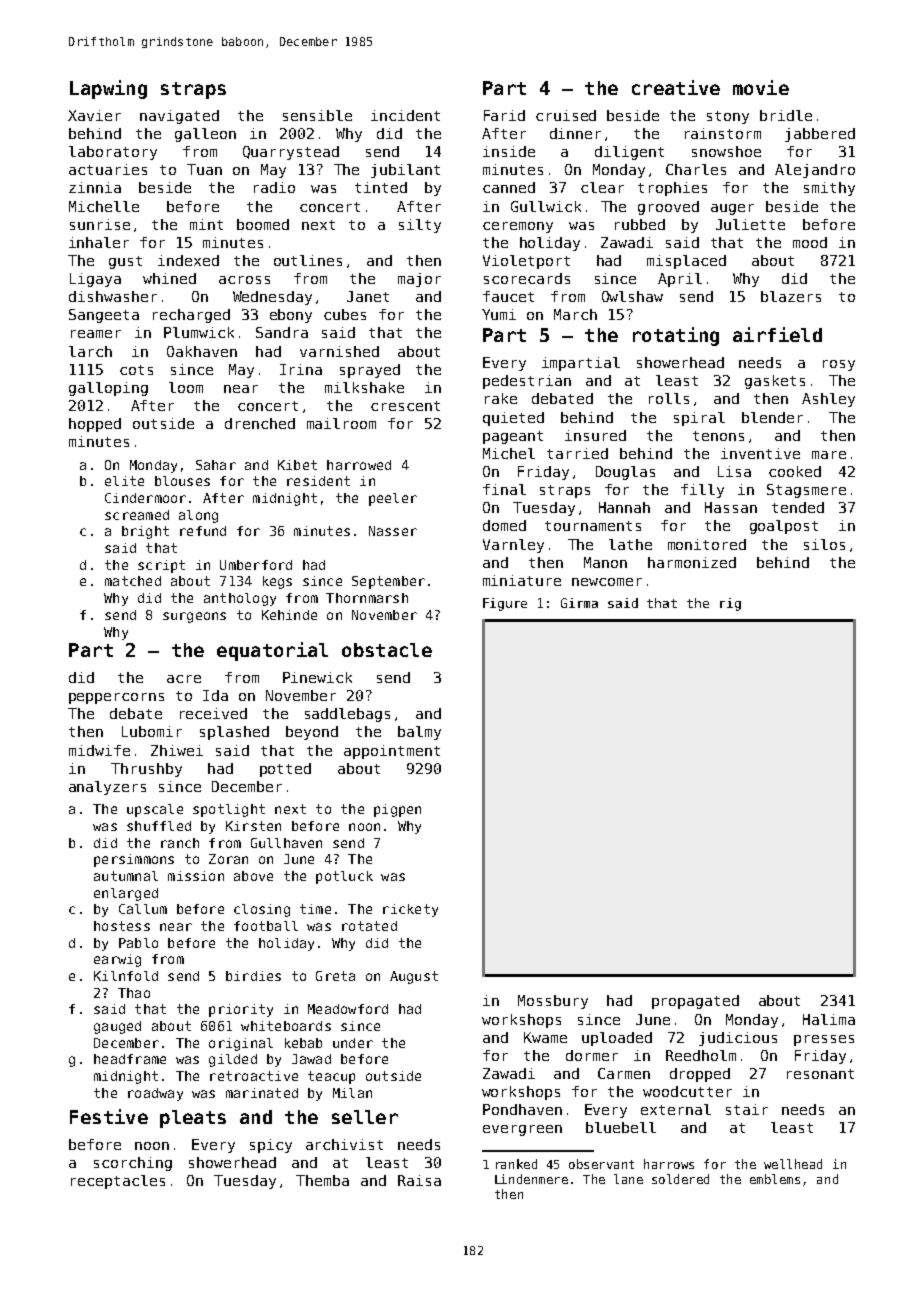 The height and width of the screenshot is (1311, 924). I want to click on receptacles, so click(118, 1182).
